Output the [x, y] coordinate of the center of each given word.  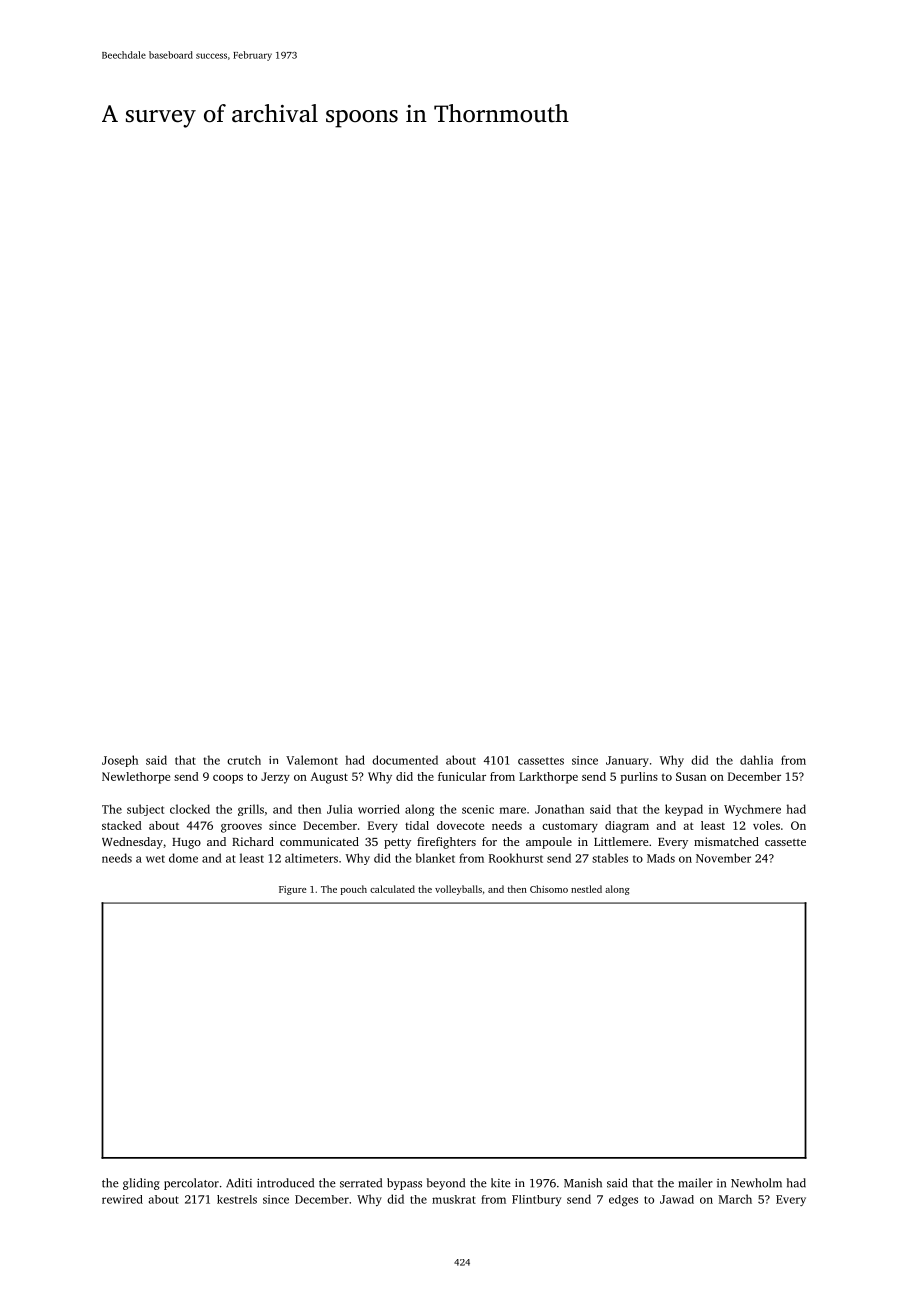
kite [501, 1183]
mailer [696, 1183]
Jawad [677, 1199]
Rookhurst [516, 858]
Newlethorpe [136, 778]
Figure [292, 890]
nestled [586, 889]
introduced [285, 1183]
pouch [354, 890]
